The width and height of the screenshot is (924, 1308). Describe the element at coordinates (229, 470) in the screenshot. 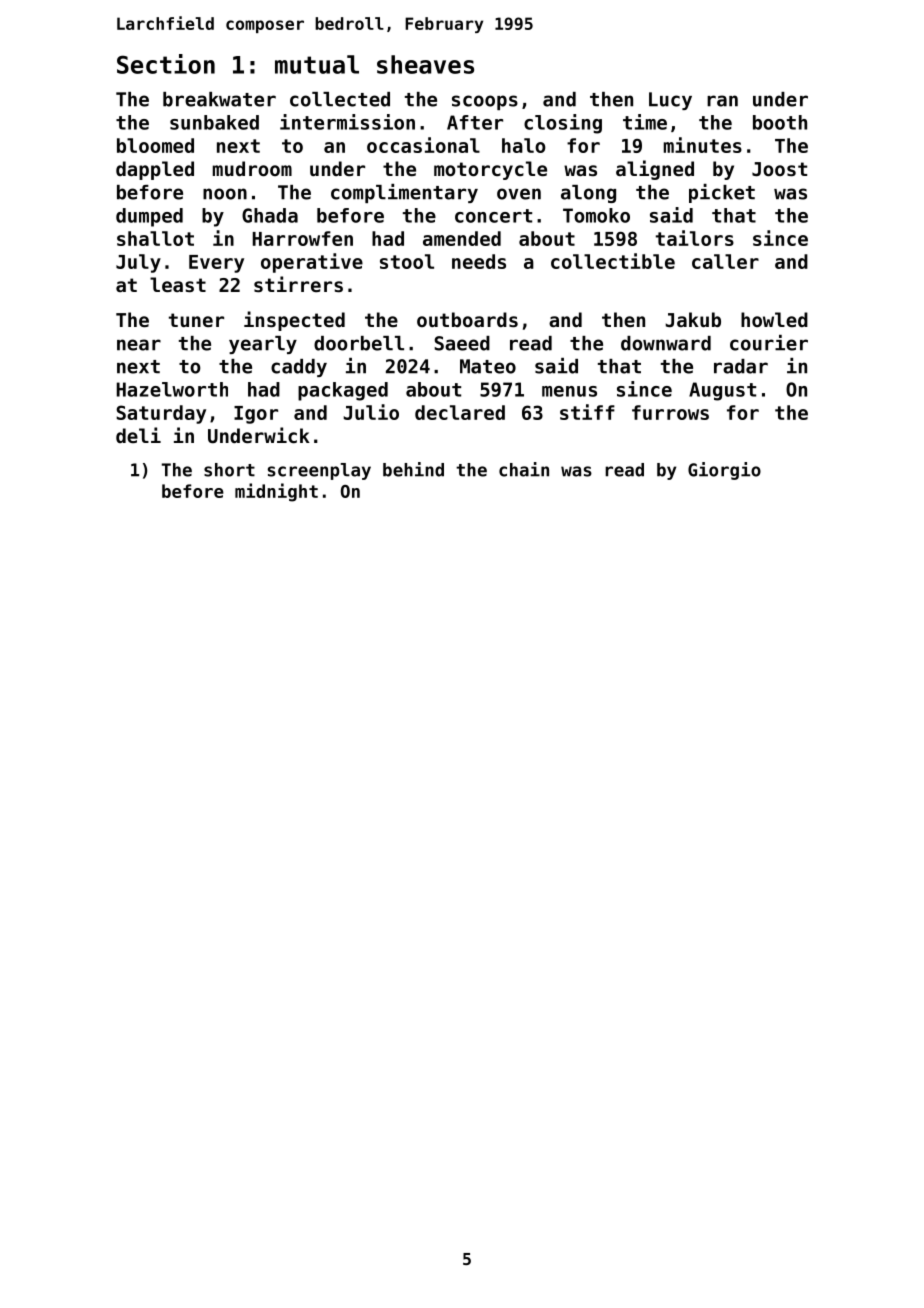

I see `short` at that location.
